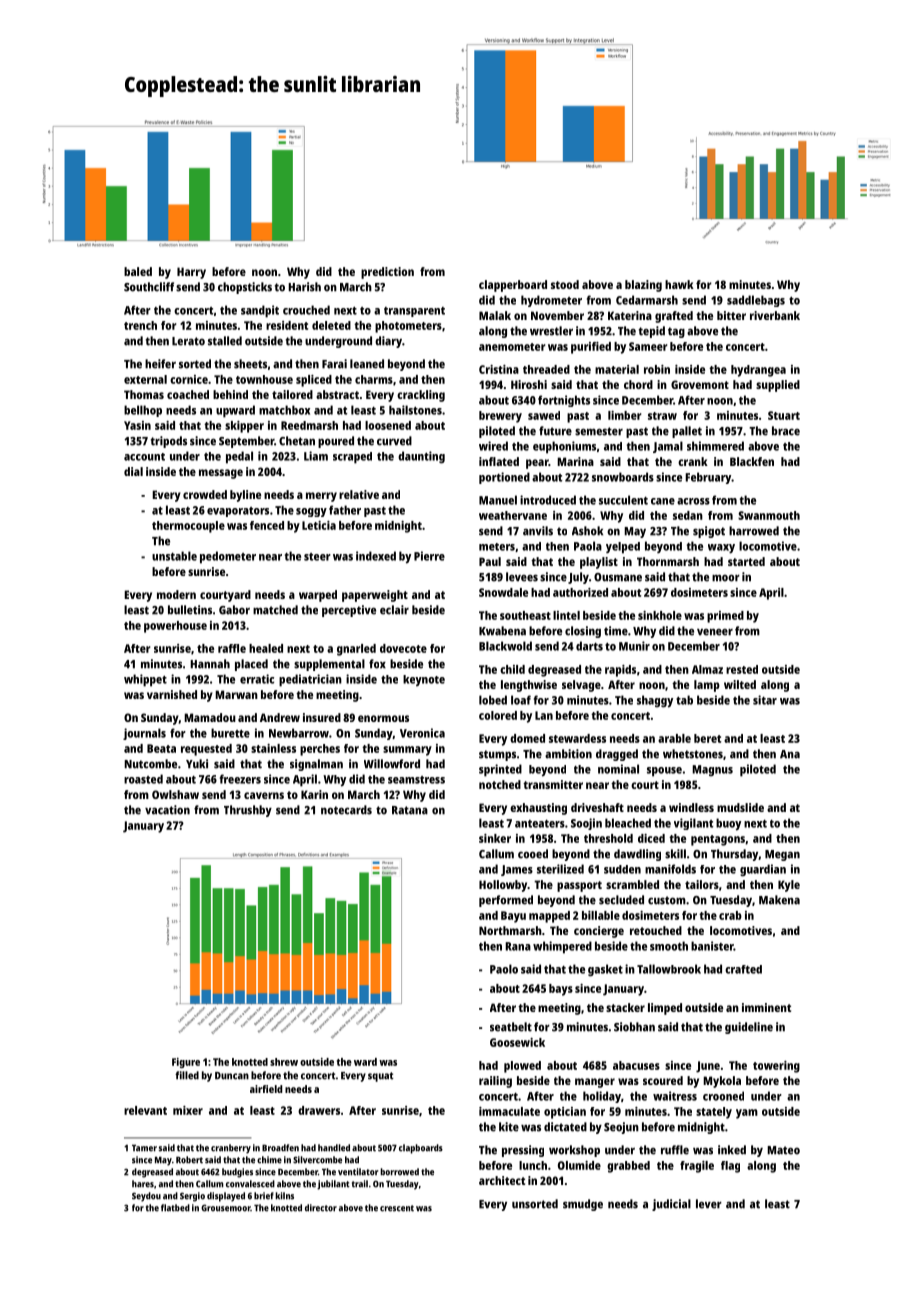  Describe the element at coordinates (693, 461) in the screenshot. I see `crank` at that location.
